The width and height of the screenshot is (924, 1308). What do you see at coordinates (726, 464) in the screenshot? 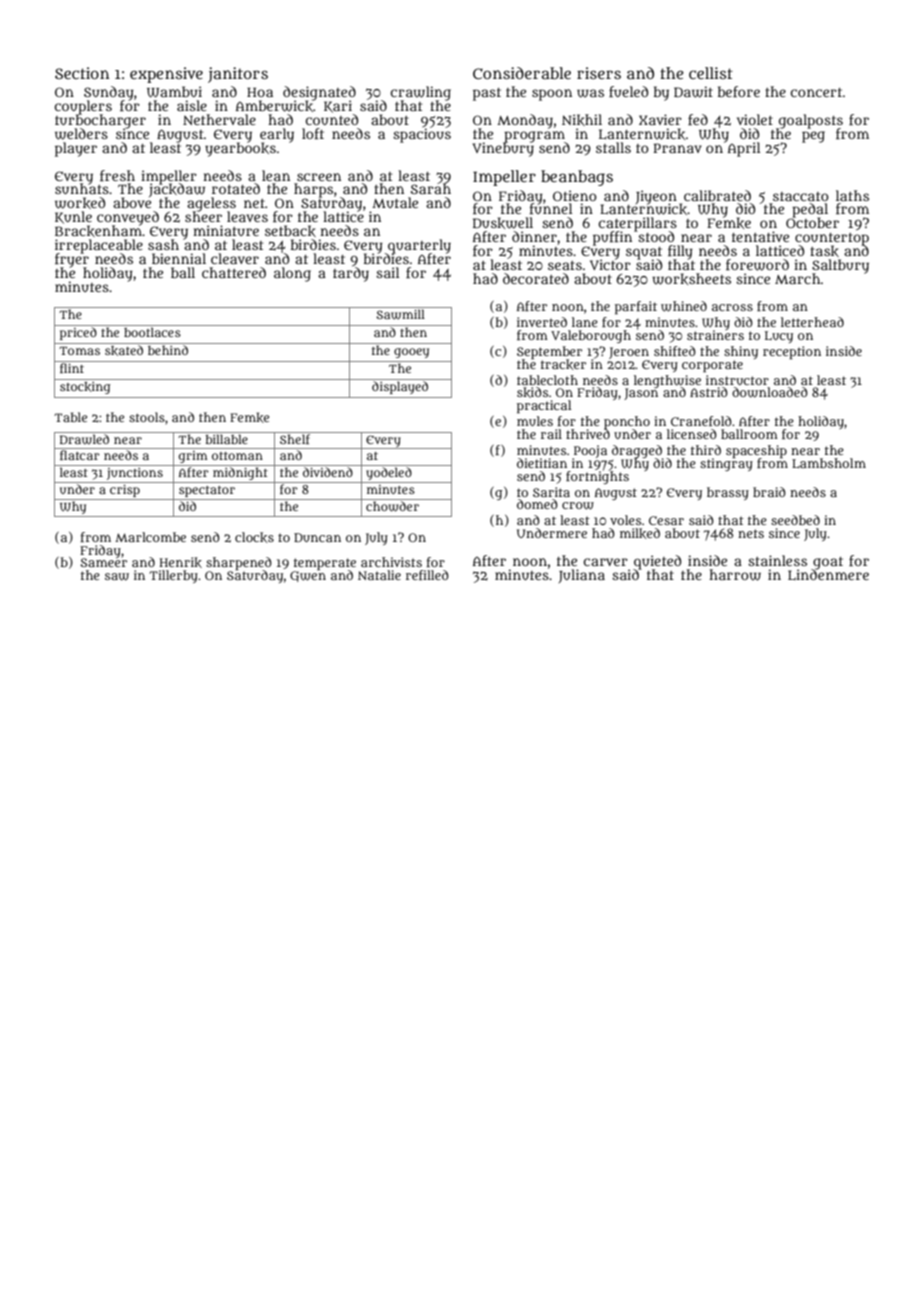
I see `stingray` at bounding box center [726, 464].
